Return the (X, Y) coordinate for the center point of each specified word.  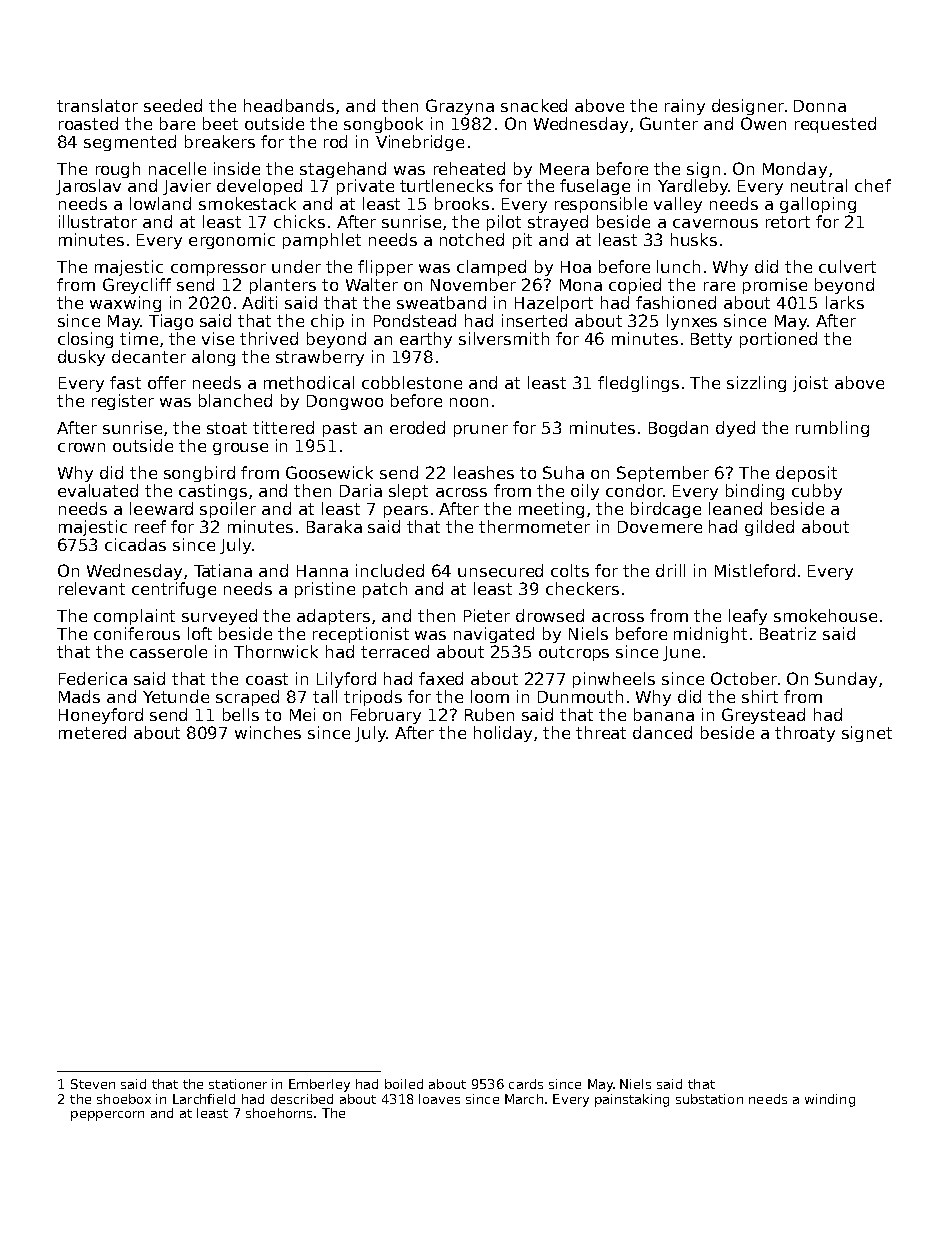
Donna (820, 106)
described (302, 1099)
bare (177, 123)
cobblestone (412, 382)
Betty (711, 340)
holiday (503, 734)
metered (92, 732)
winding (830, 1100)
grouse (240, 449)
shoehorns (279, 1113)
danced (662, 732)
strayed (558, 223)
